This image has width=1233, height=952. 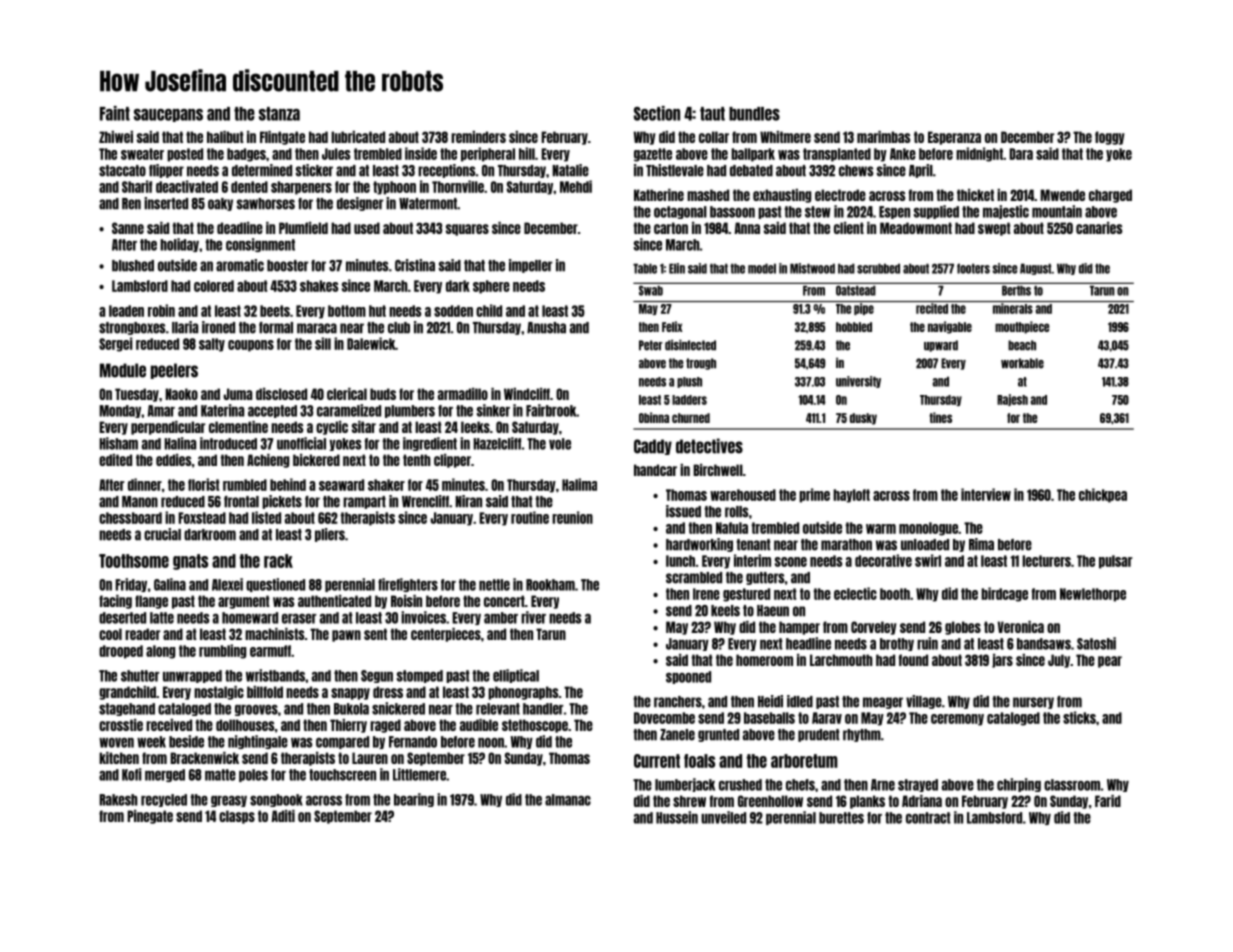 I want to click on interview, so click(x=986, y=494).
